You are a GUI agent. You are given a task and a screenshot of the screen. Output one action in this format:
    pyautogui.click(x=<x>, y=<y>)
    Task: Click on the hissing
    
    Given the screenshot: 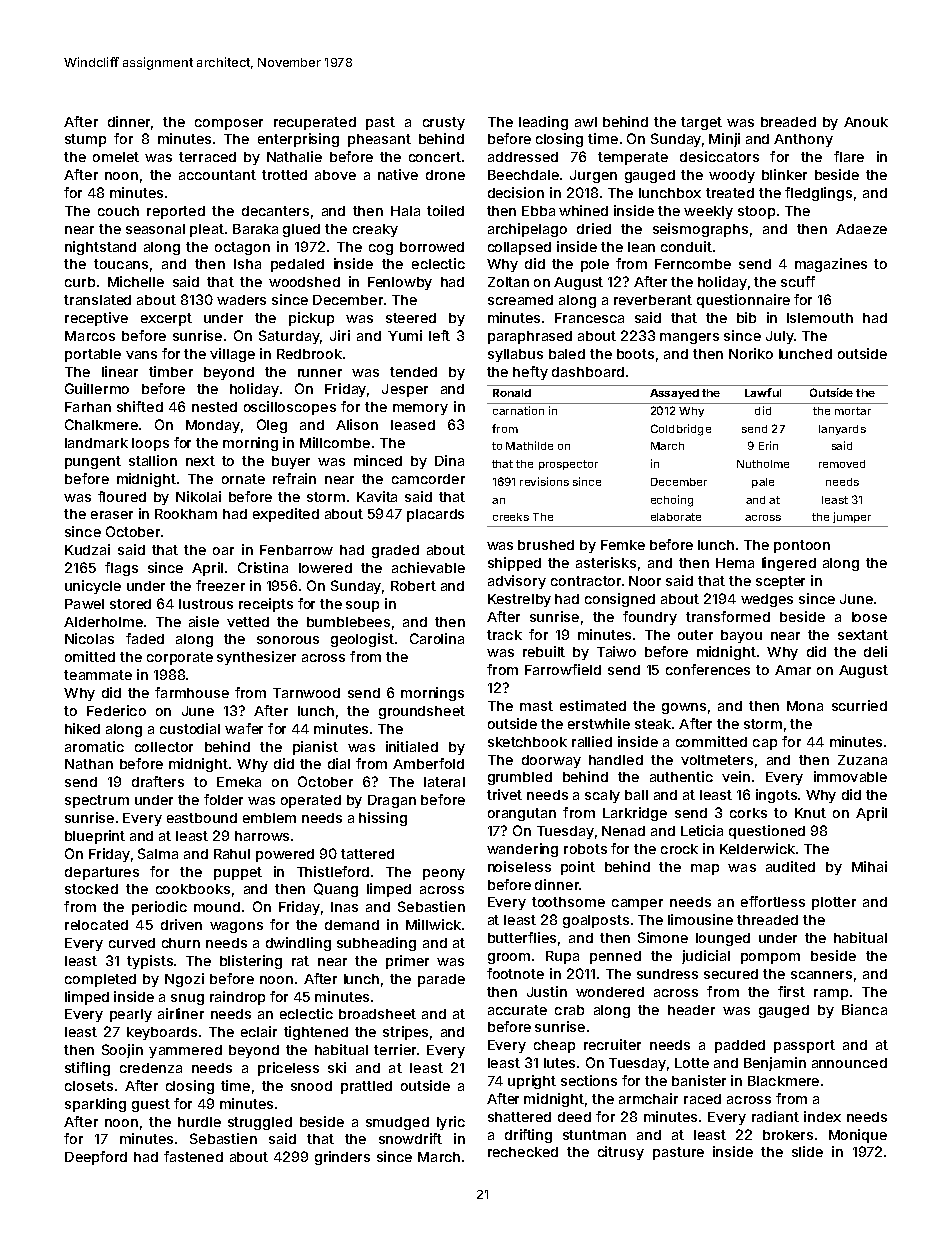 What is the action you would take?
    pyautogui.click(x=383, y=819)
